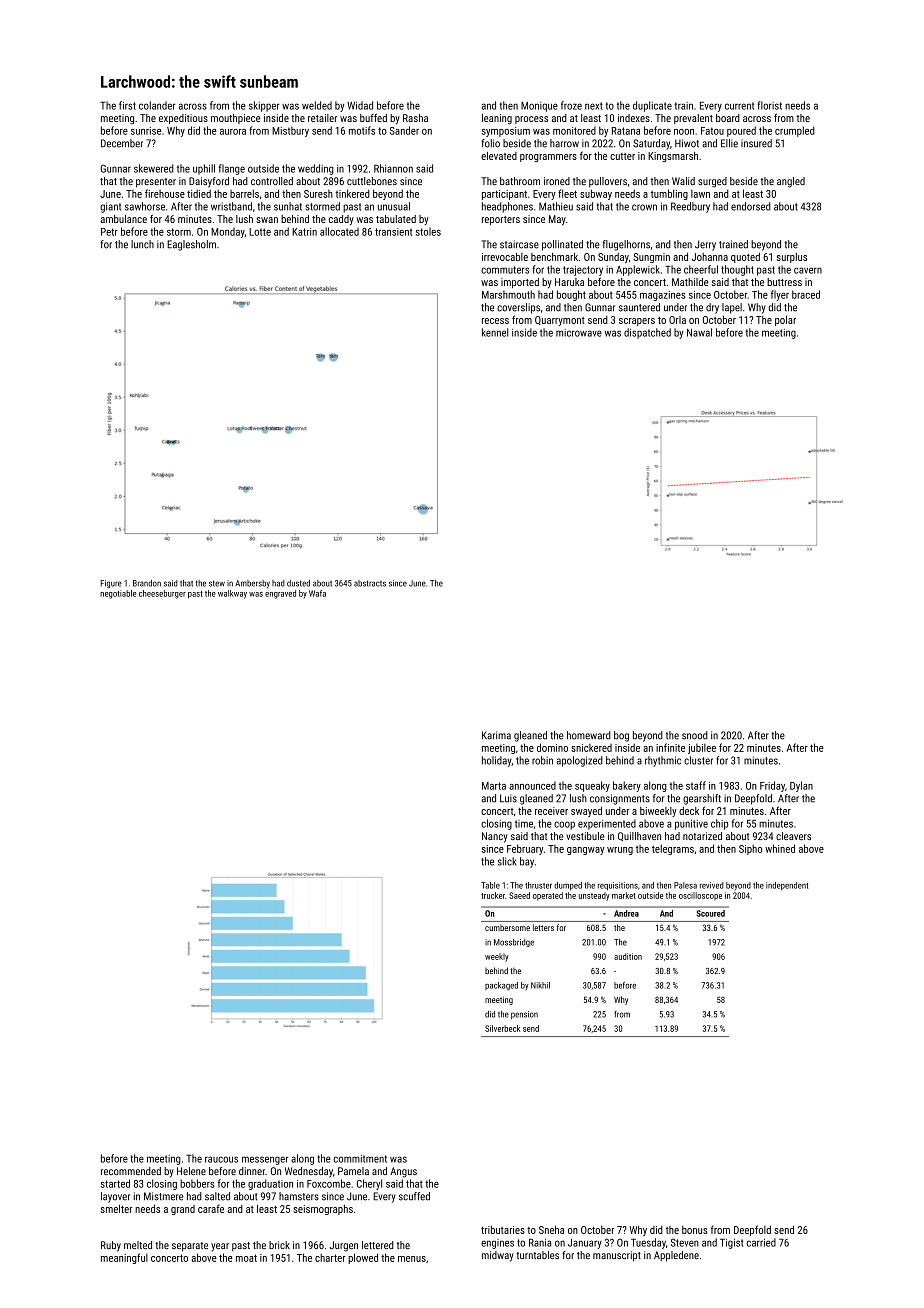  What do you see at coordinates (589, 735) in the document?
I see `homeward` at bounding box center [589, 735].
